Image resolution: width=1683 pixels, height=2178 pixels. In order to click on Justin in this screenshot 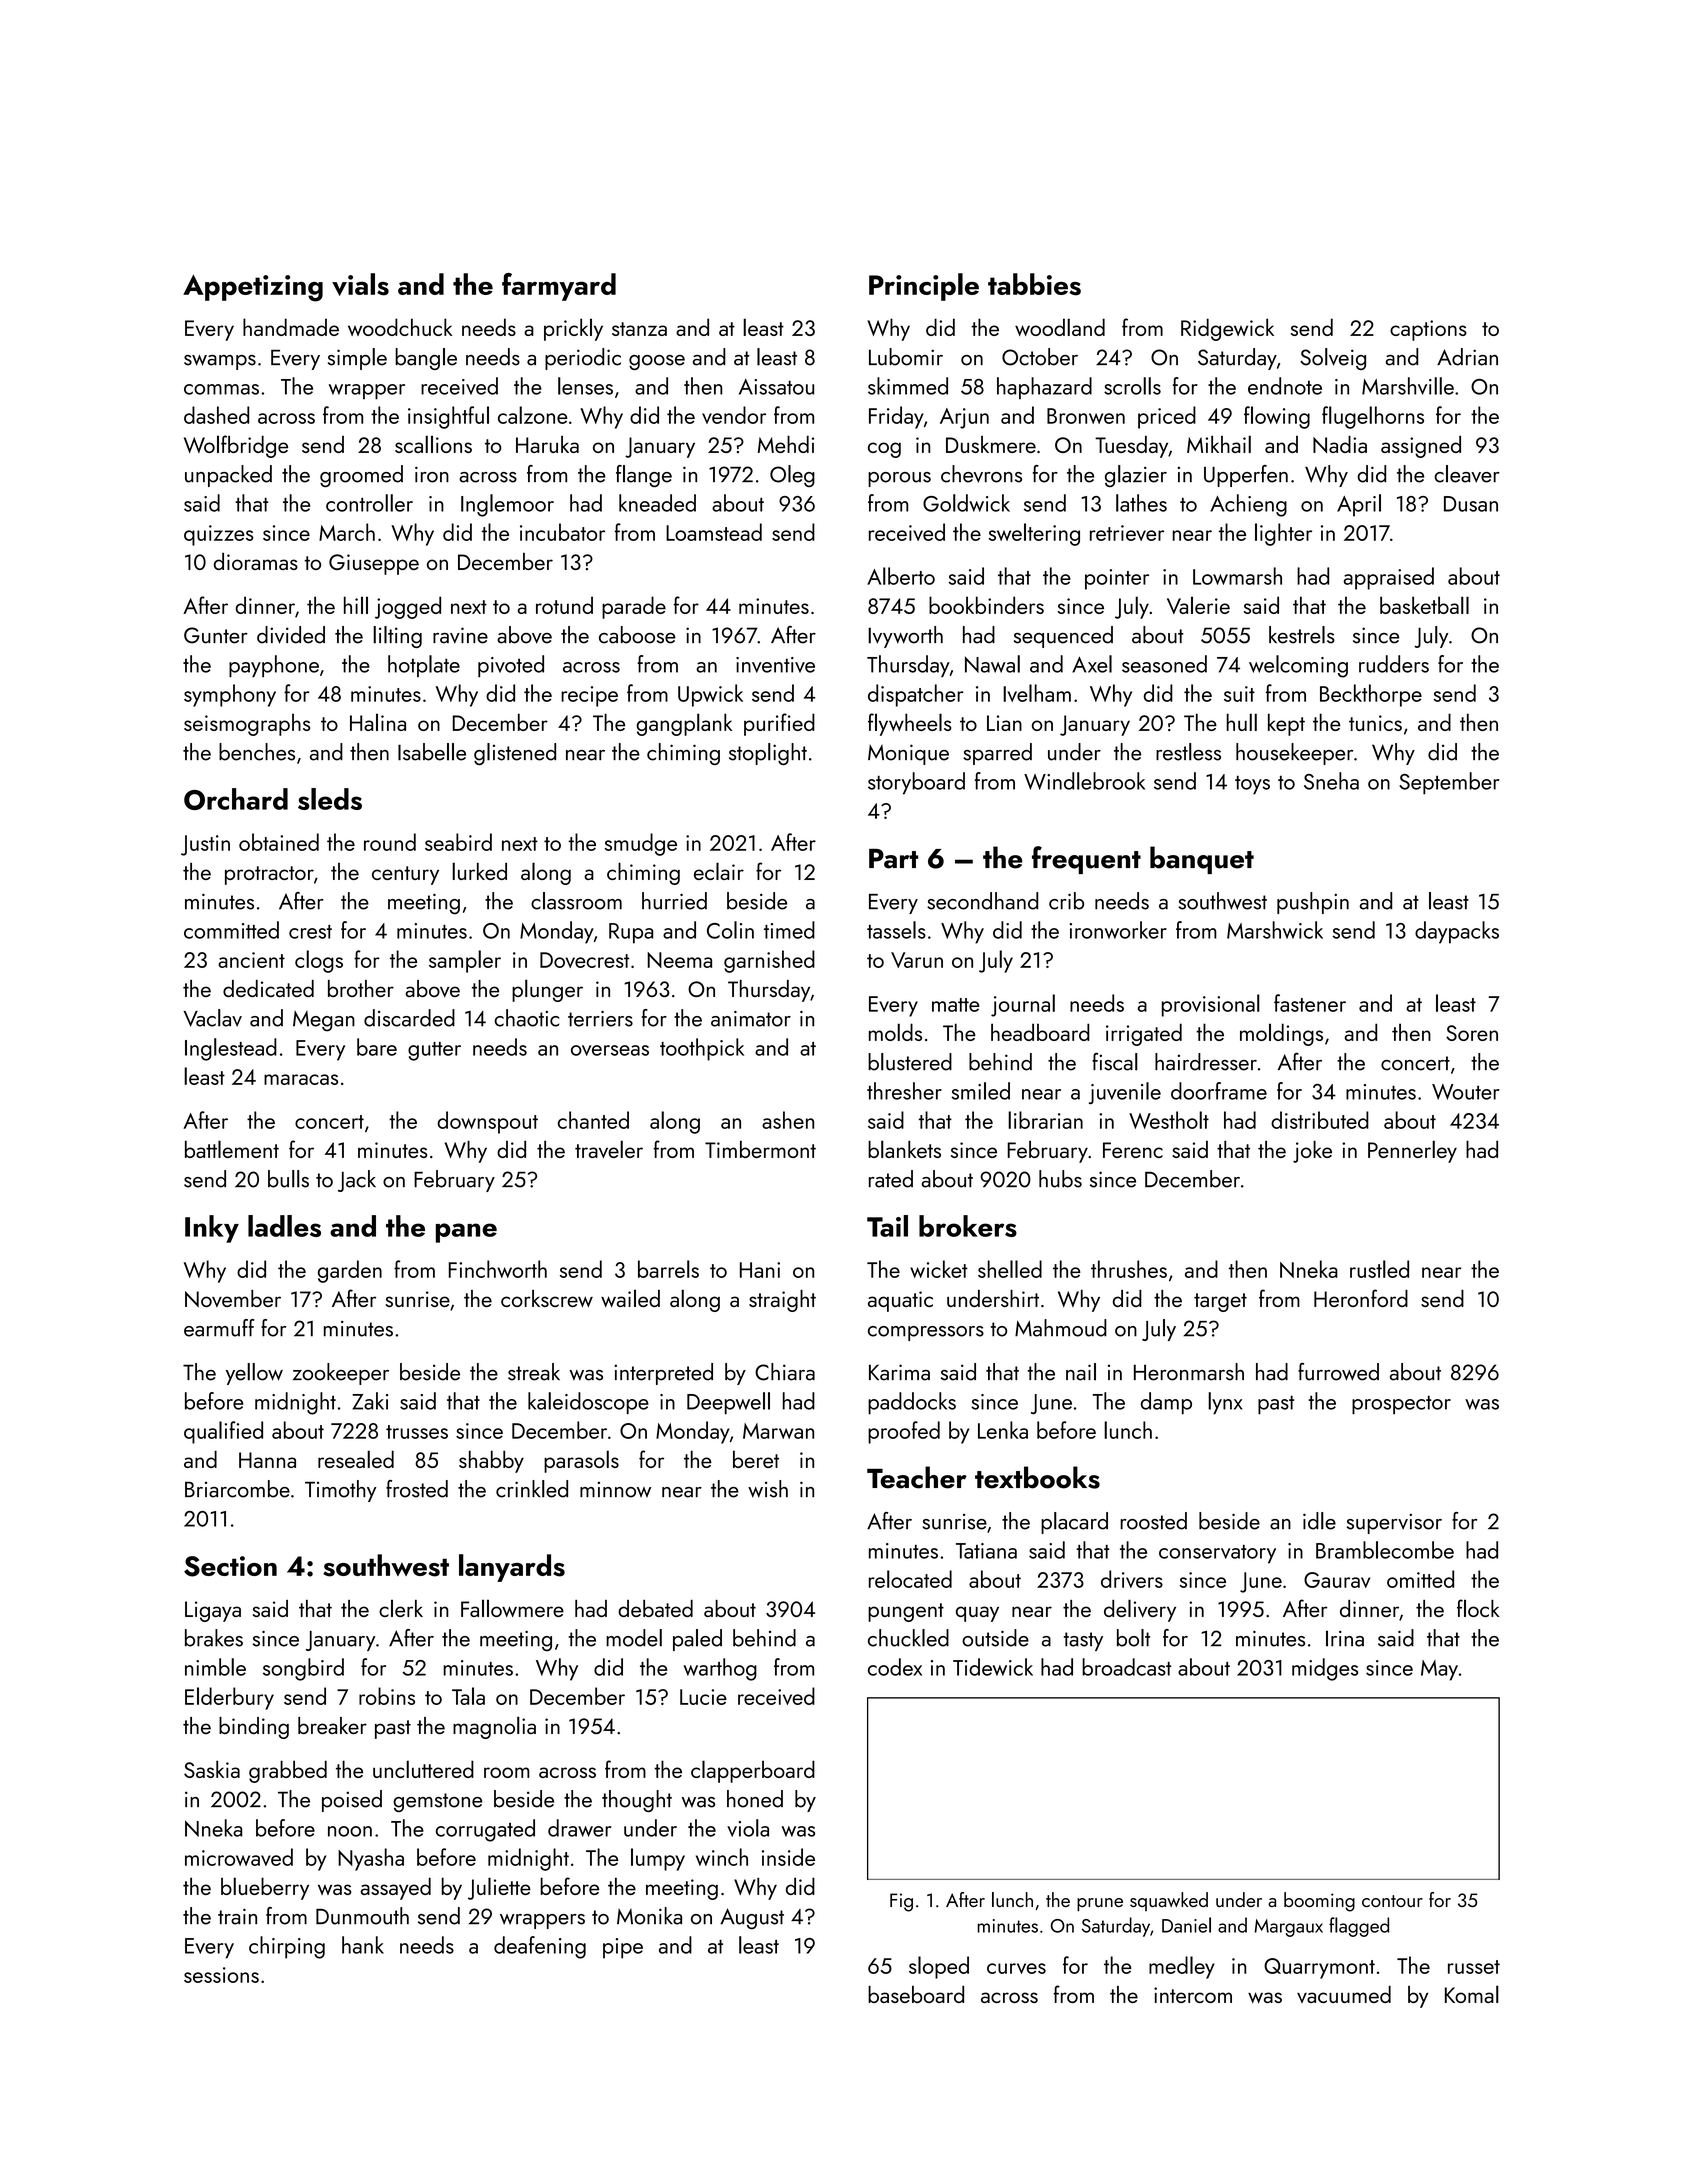, I will do `click(205, 845)`.
